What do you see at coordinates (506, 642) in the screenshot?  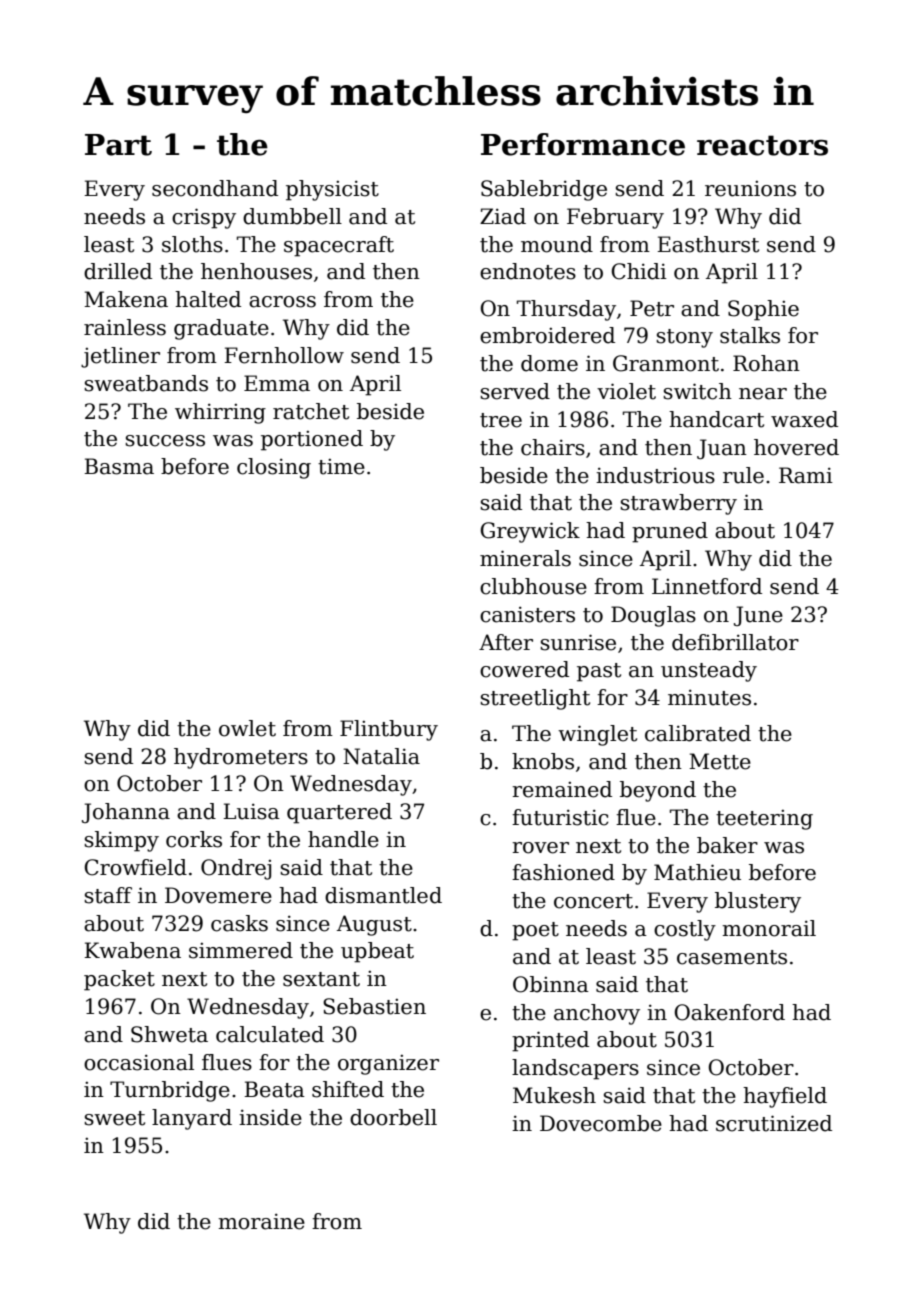 I see `After` at bounding box center [506, 642].
